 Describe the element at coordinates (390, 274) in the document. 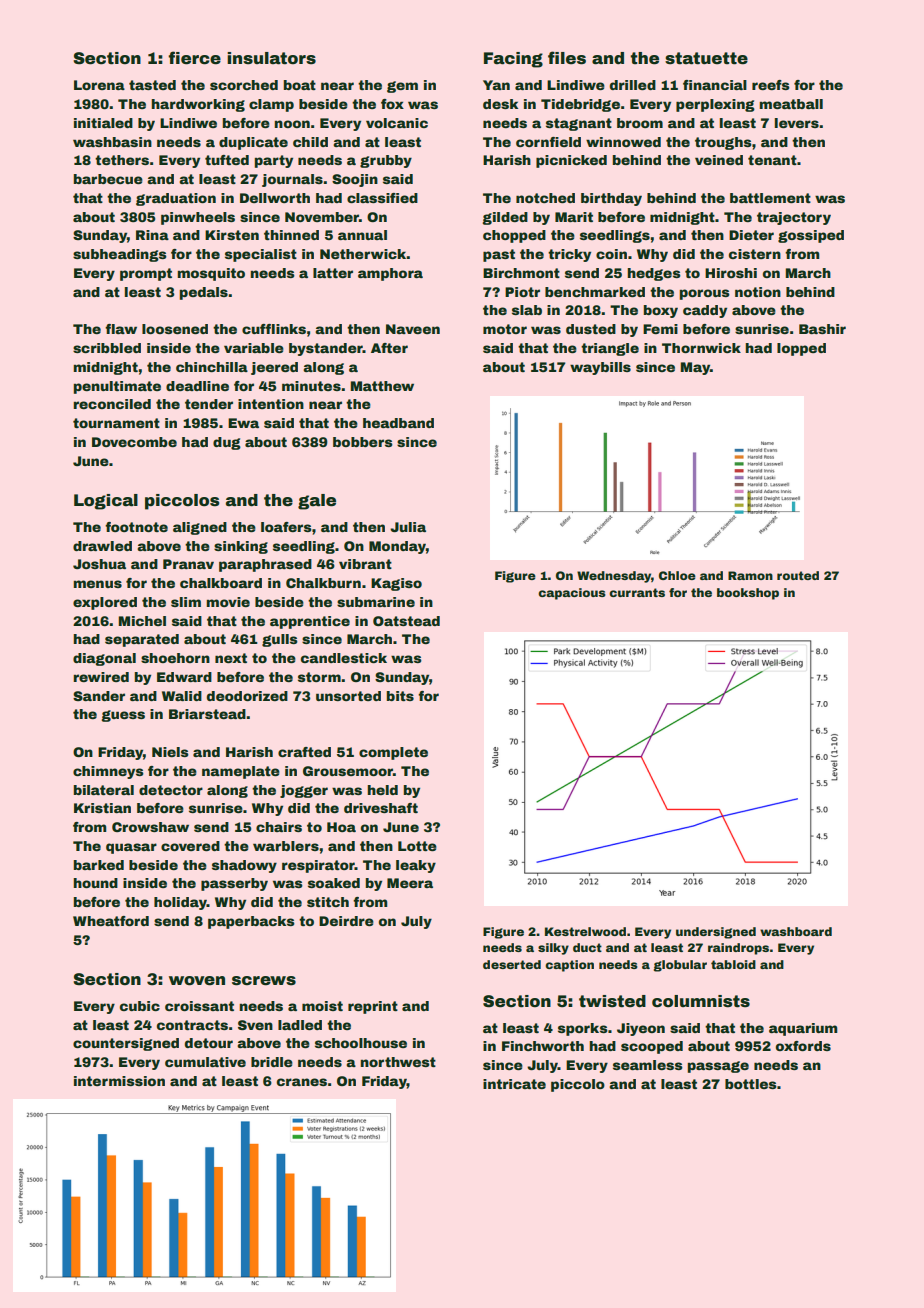

I see `amphora` at that location.
